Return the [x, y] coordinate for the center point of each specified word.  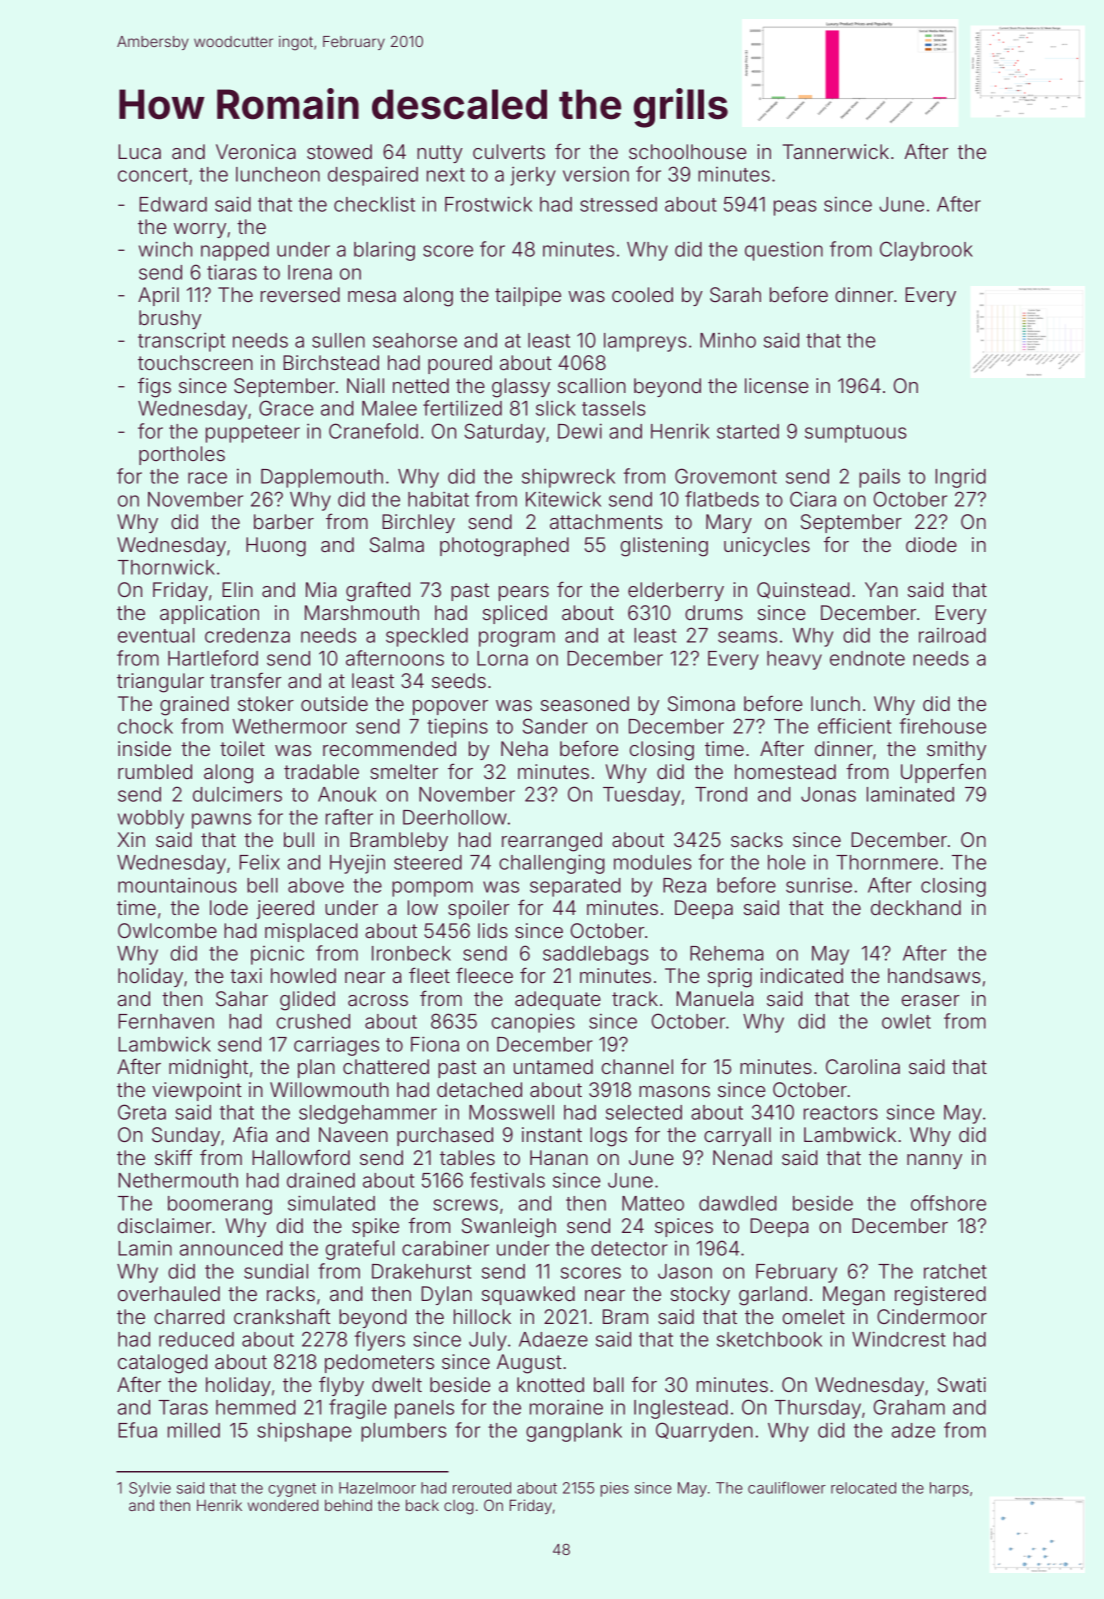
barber [284, 521]
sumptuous [856, 434]
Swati [961, 1384]
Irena [310, 272]
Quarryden [704, 1432]
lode [229, 907]
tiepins [457, 728]
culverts [509, 151]
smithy [956, 750]
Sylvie [150, 1489]
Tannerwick [836, 151]
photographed [504, 547]
